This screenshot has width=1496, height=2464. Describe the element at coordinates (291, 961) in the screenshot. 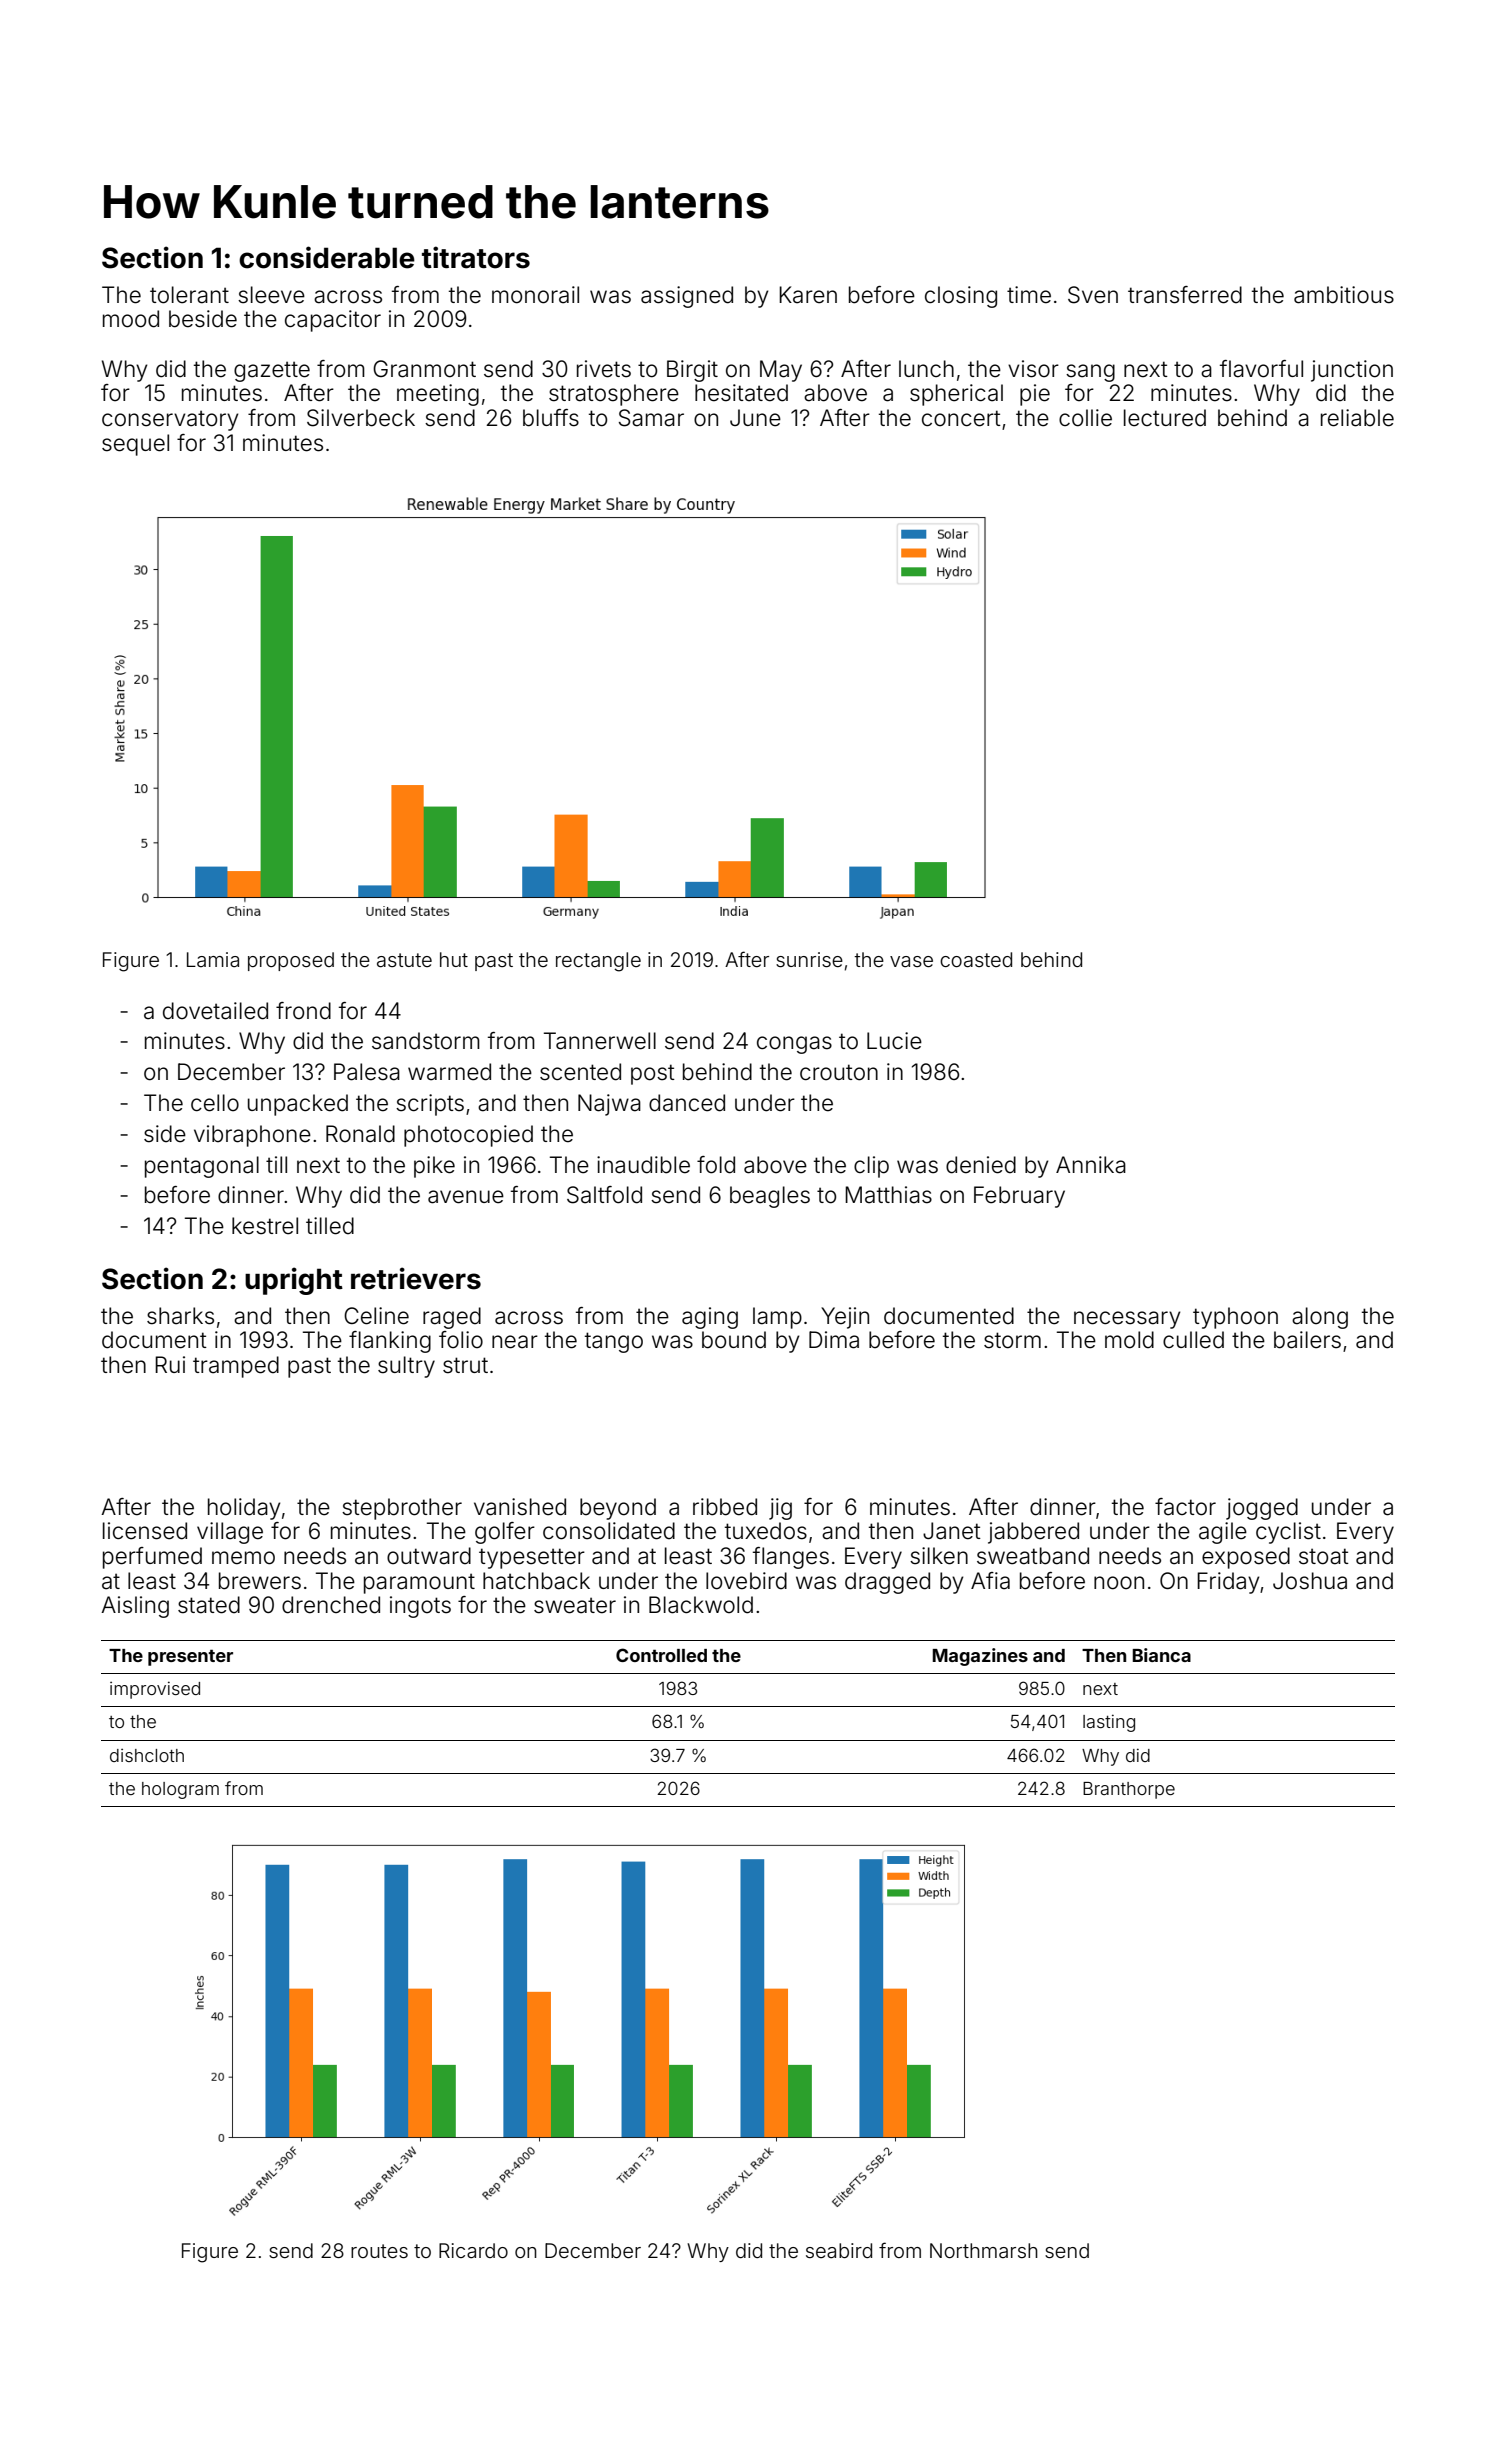

I see `proposed` at that location.
